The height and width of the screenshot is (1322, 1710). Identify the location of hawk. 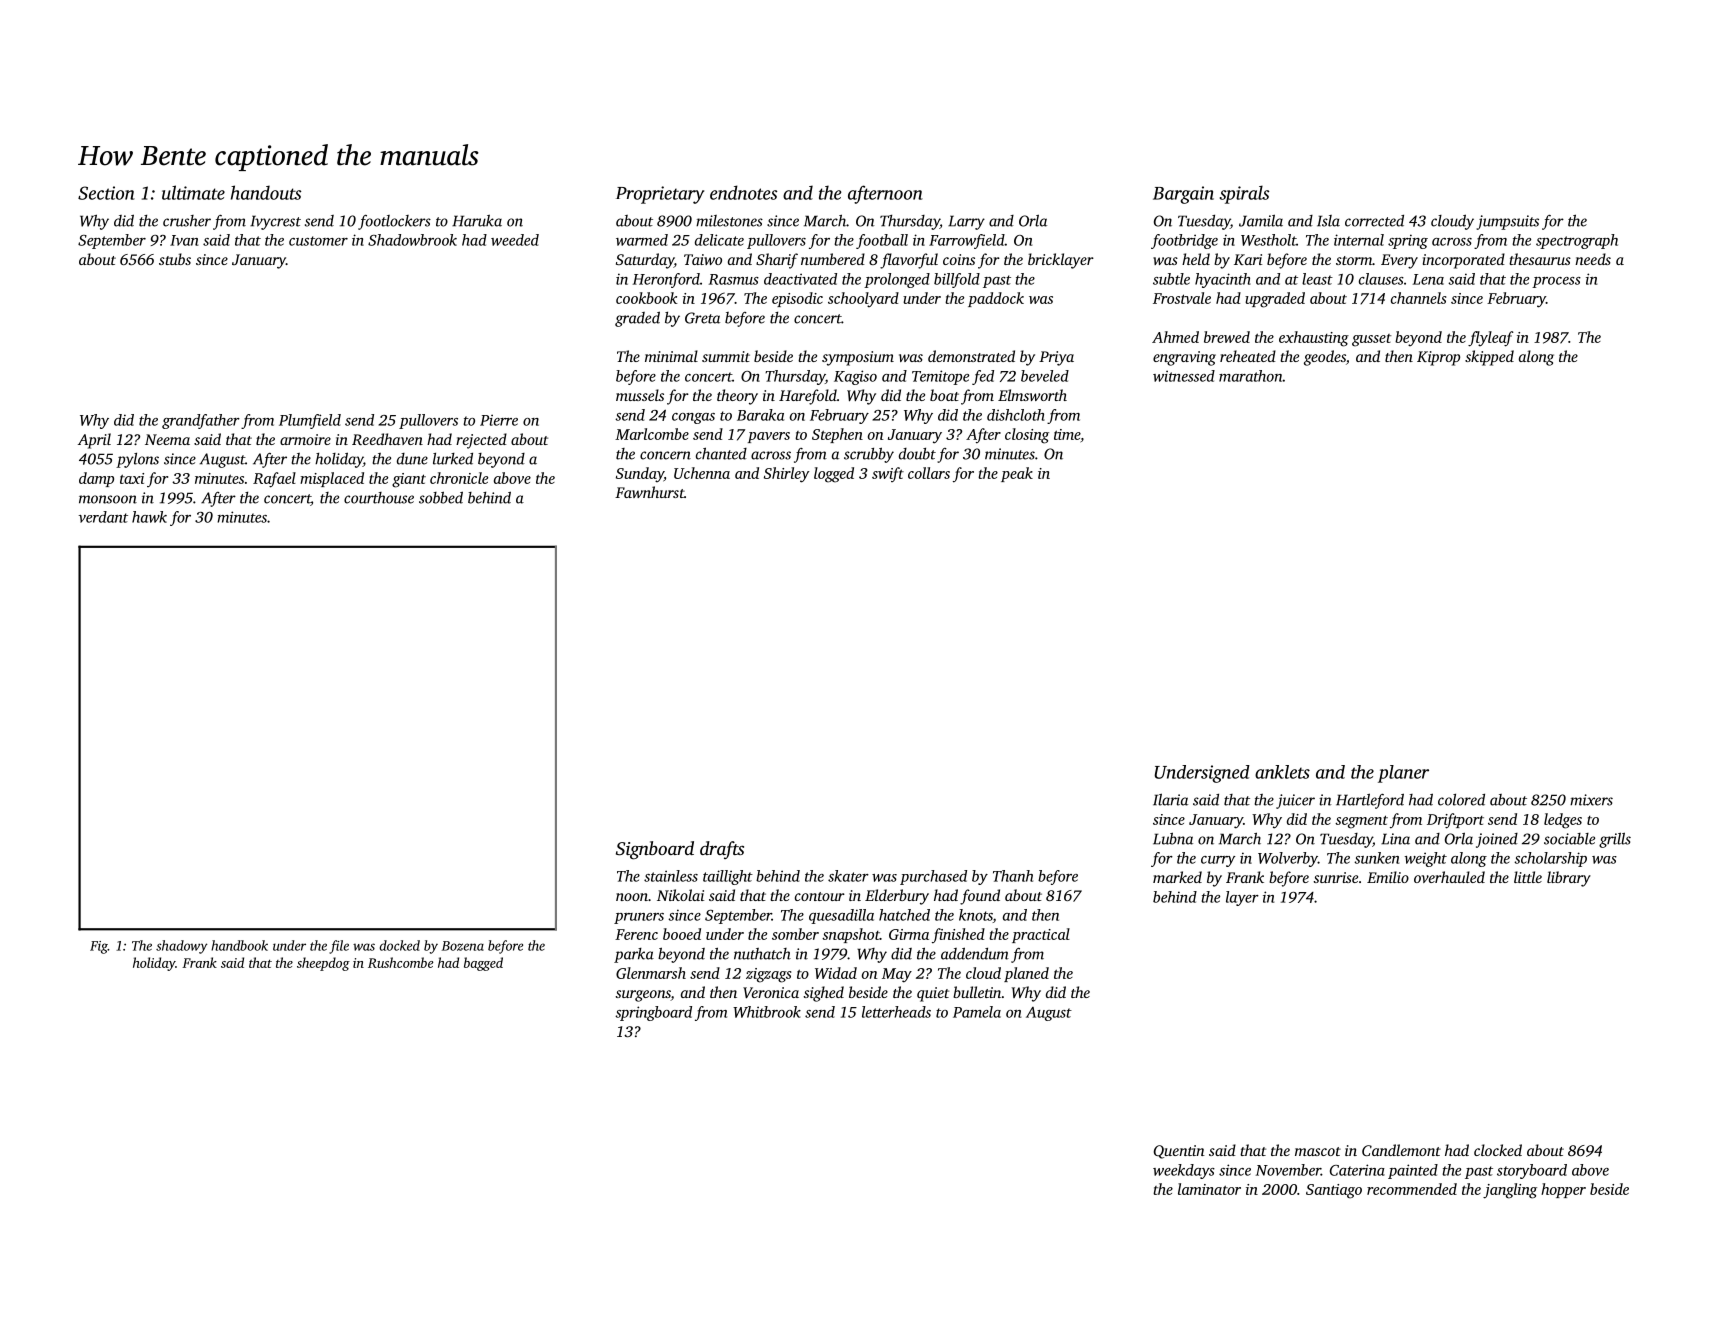
(149, 517).
